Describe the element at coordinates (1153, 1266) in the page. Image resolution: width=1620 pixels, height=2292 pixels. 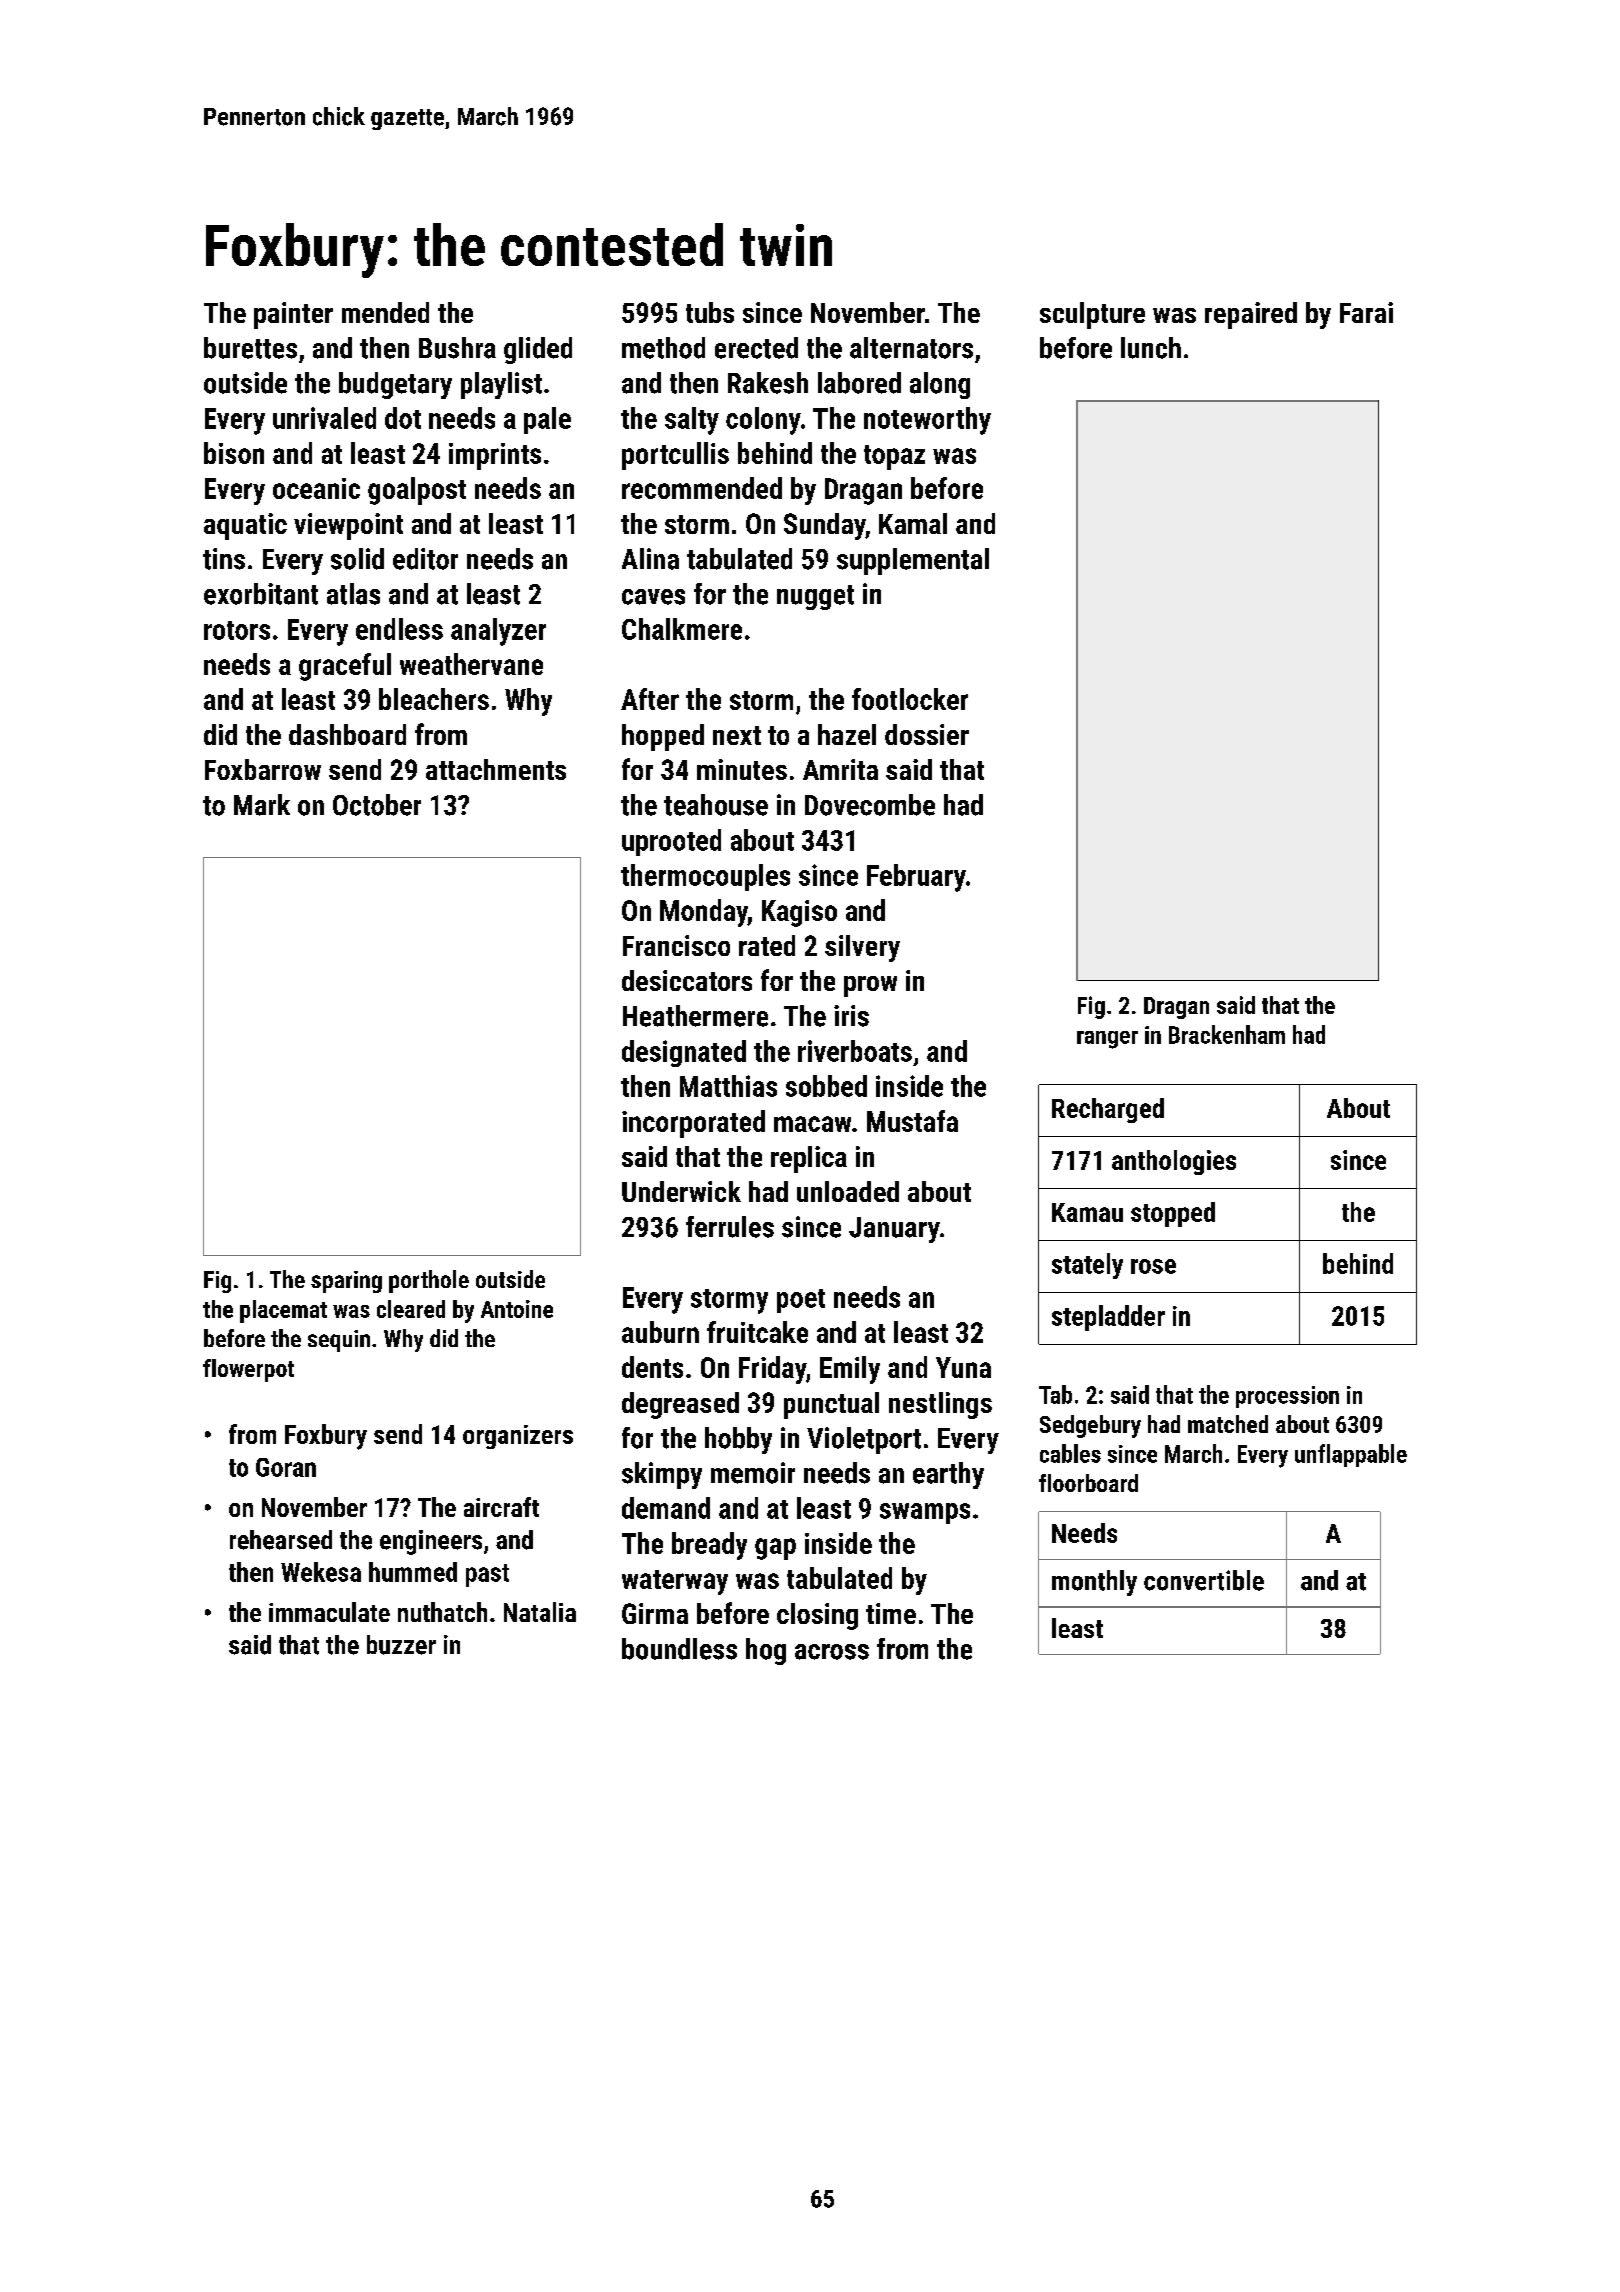
I see `rose` at that location.
